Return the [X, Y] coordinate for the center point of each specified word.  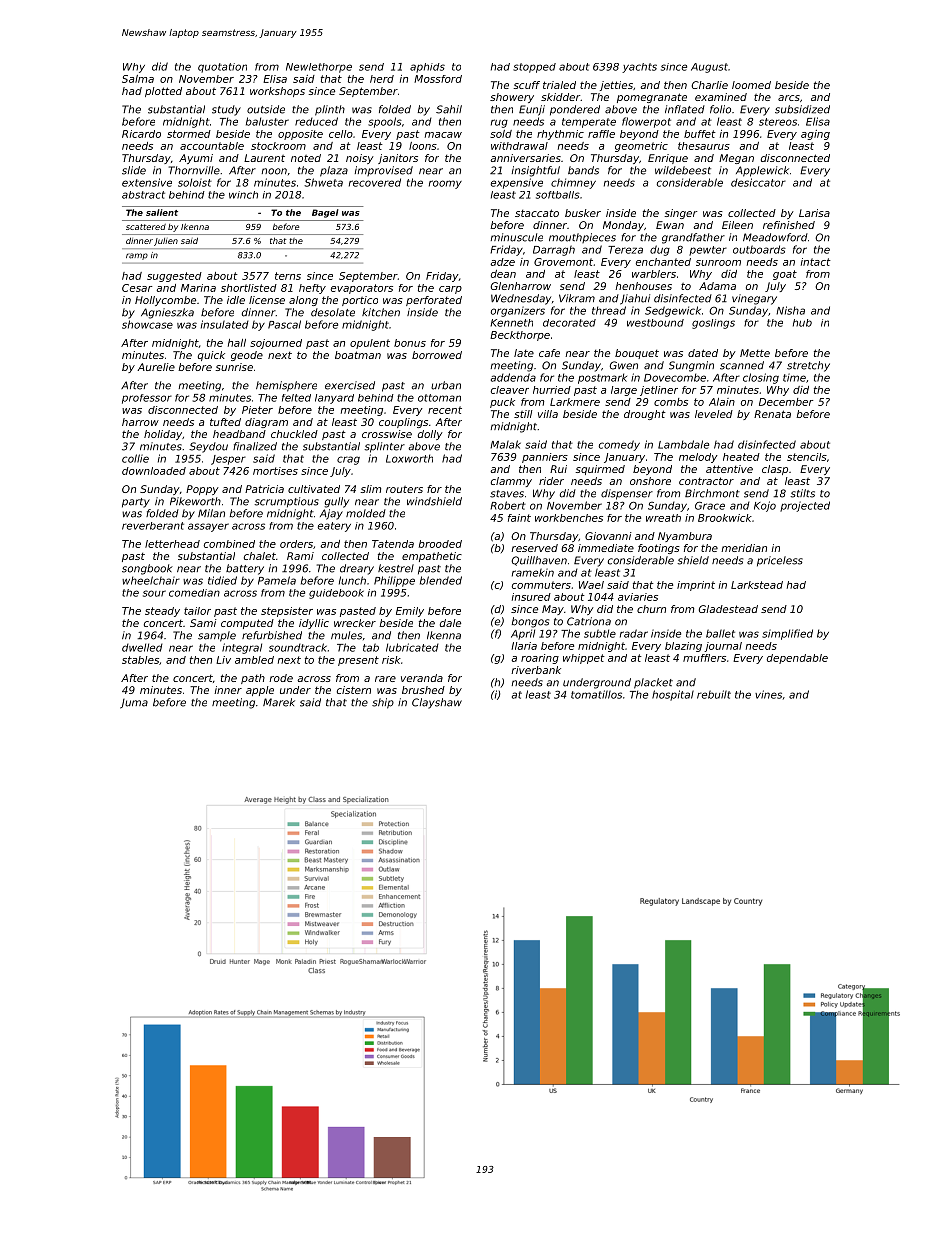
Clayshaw [437, 703]
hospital [673, 695]
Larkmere [575, 402]
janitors [398, 159]
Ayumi [196, 159]
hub [802, 323]
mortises [275, 471]
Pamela [277, 580]
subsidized [802, 109]
